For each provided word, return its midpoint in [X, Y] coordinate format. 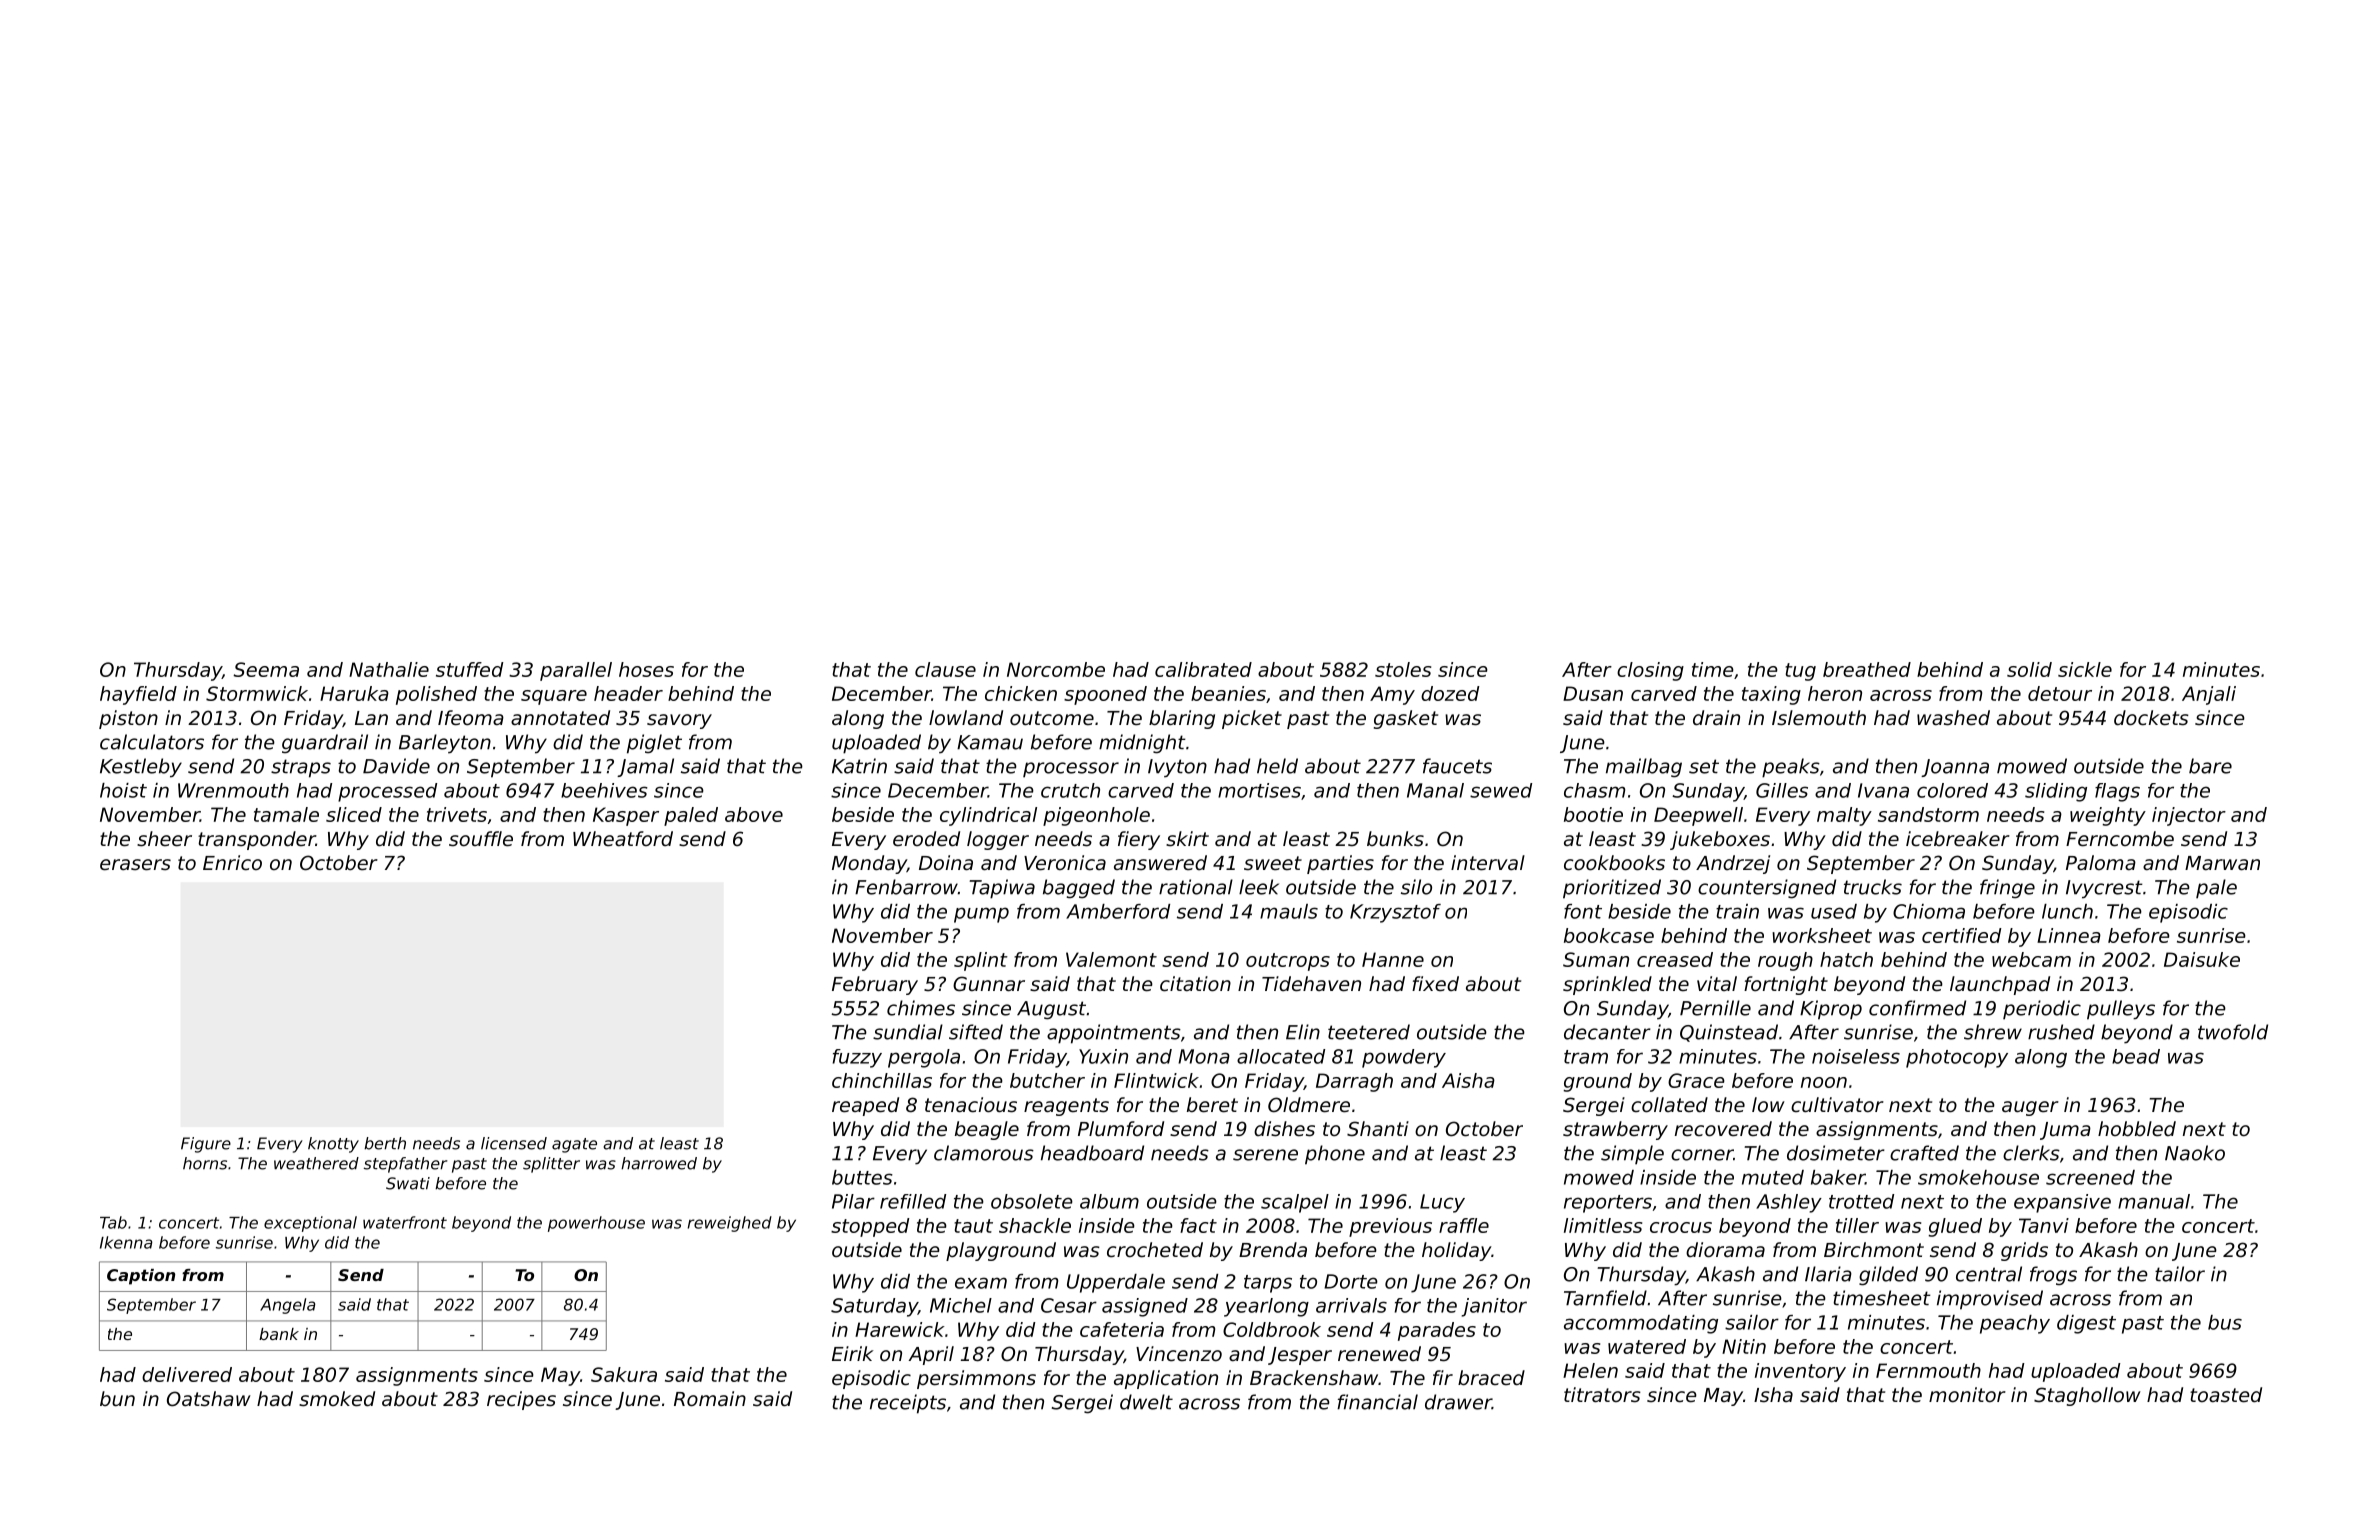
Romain [710, 1399]
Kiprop [1831, 1010]
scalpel [1295, 1203]
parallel [576, 671]
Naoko [2195, 1153]
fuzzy [857, 1058]
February [875, 985]
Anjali [2209, 695]
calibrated [1203, 669]
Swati [408, 1183]
